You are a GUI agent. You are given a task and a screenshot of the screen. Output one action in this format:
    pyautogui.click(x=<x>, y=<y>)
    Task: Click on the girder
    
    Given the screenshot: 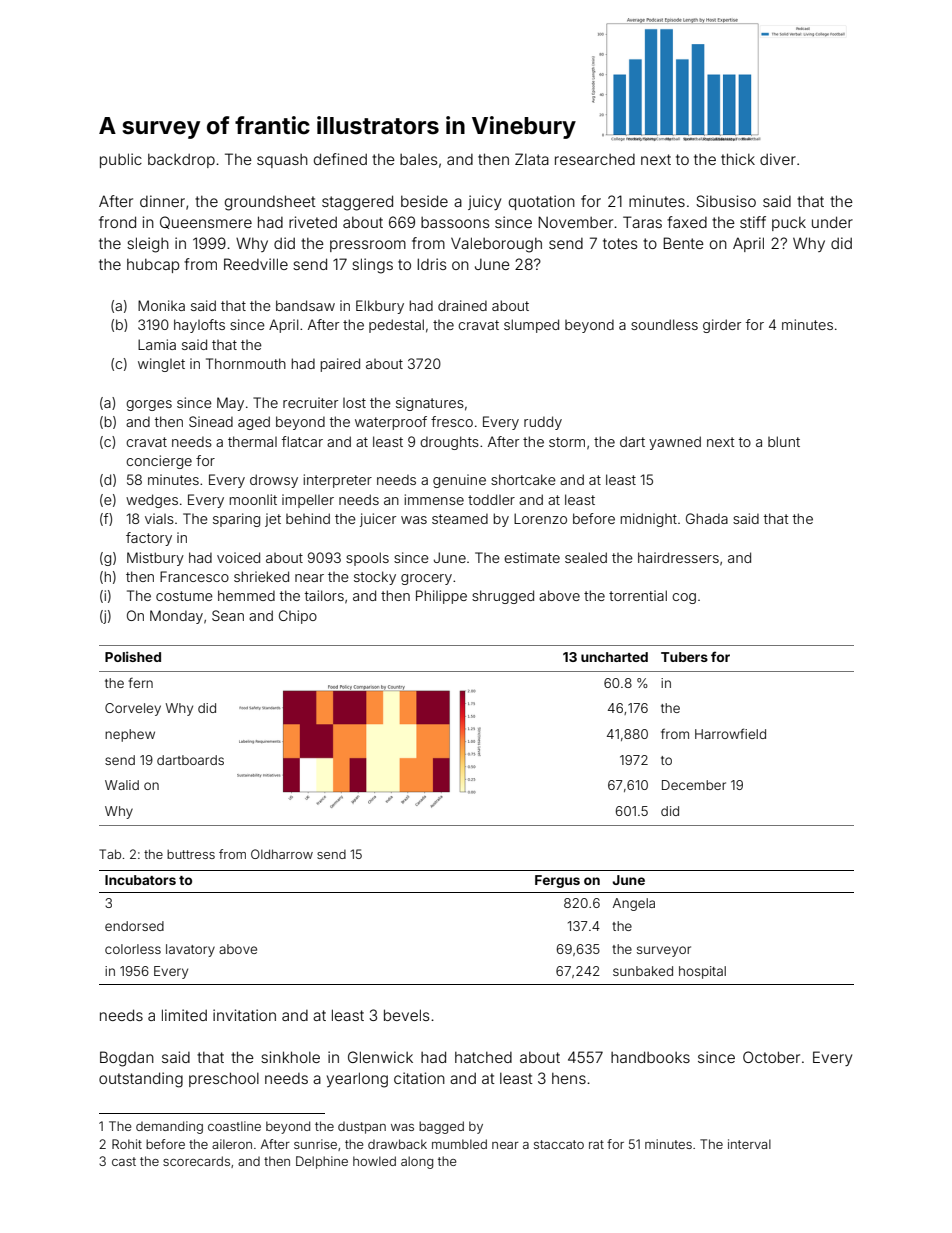 What is the action you would take?
    pyautogui.click(x=722, y=326)
